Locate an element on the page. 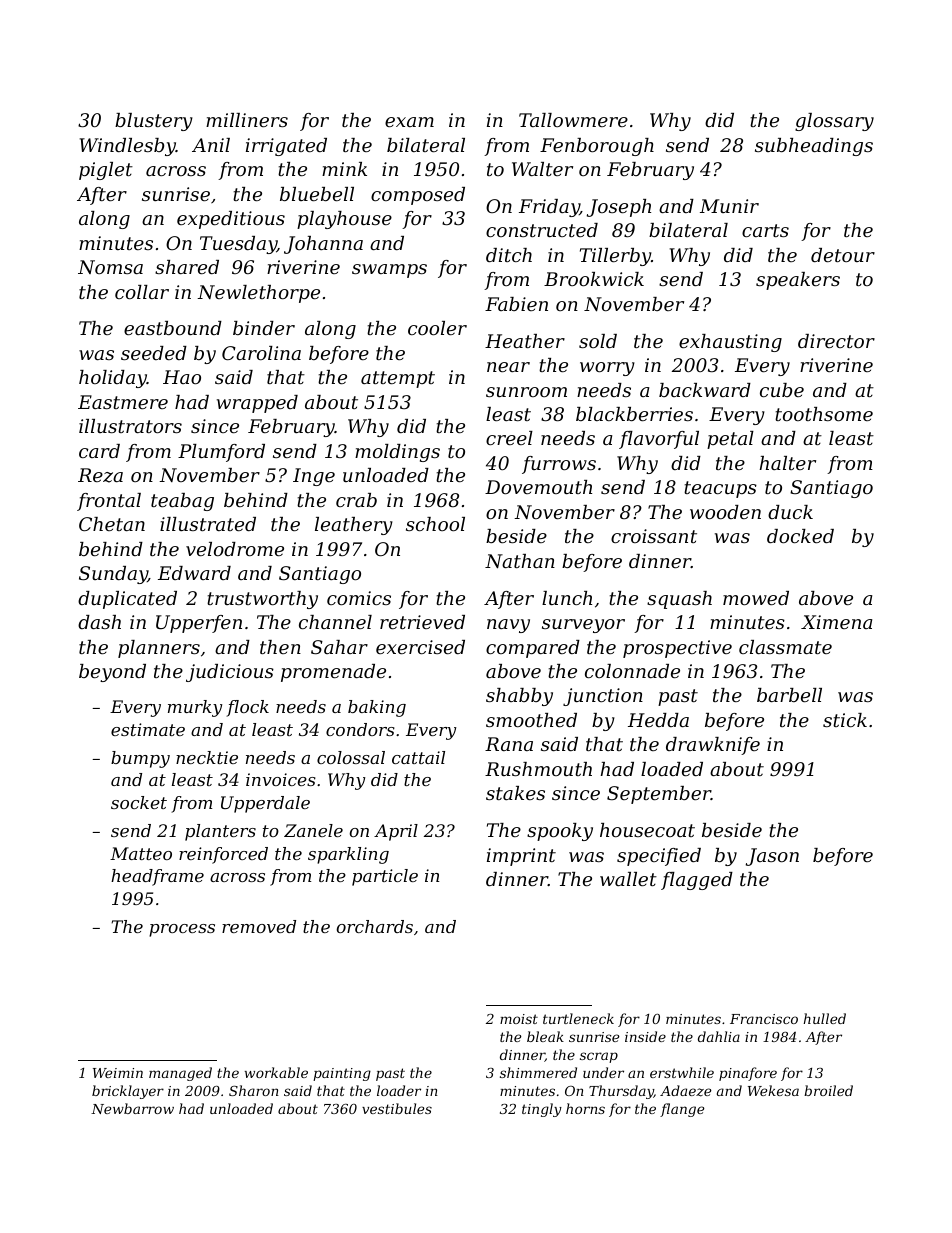  Newbarrow is located at coordinates (132, 1108).
